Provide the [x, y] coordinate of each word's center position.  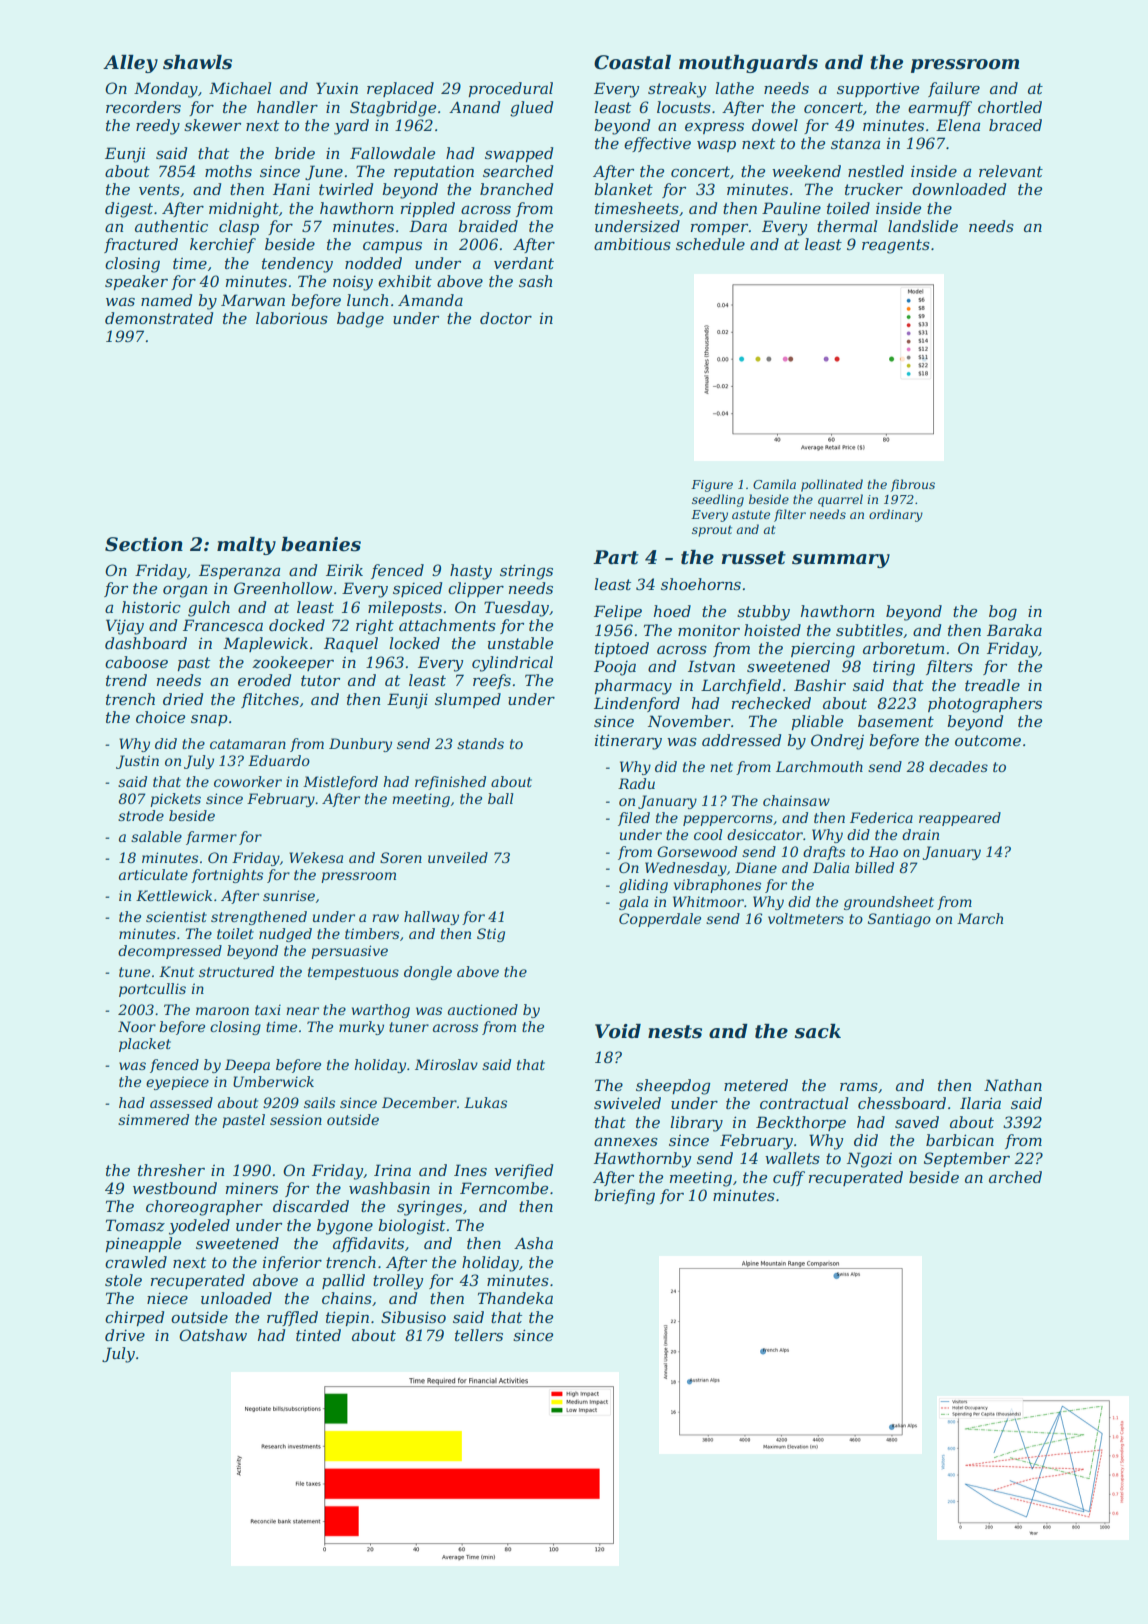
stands [480, 743]
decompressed [170, 952]
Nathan [1013, 1085]
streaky [677, 90]
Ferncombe [504, 1188]
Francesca [223, 625]
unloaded [236, 1298]
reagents [896, 246]
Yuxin [337, 88]
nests [675, 1032]
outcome [988, 740]
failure [954, 89]
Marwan [253, 300]
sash [535, 281]
